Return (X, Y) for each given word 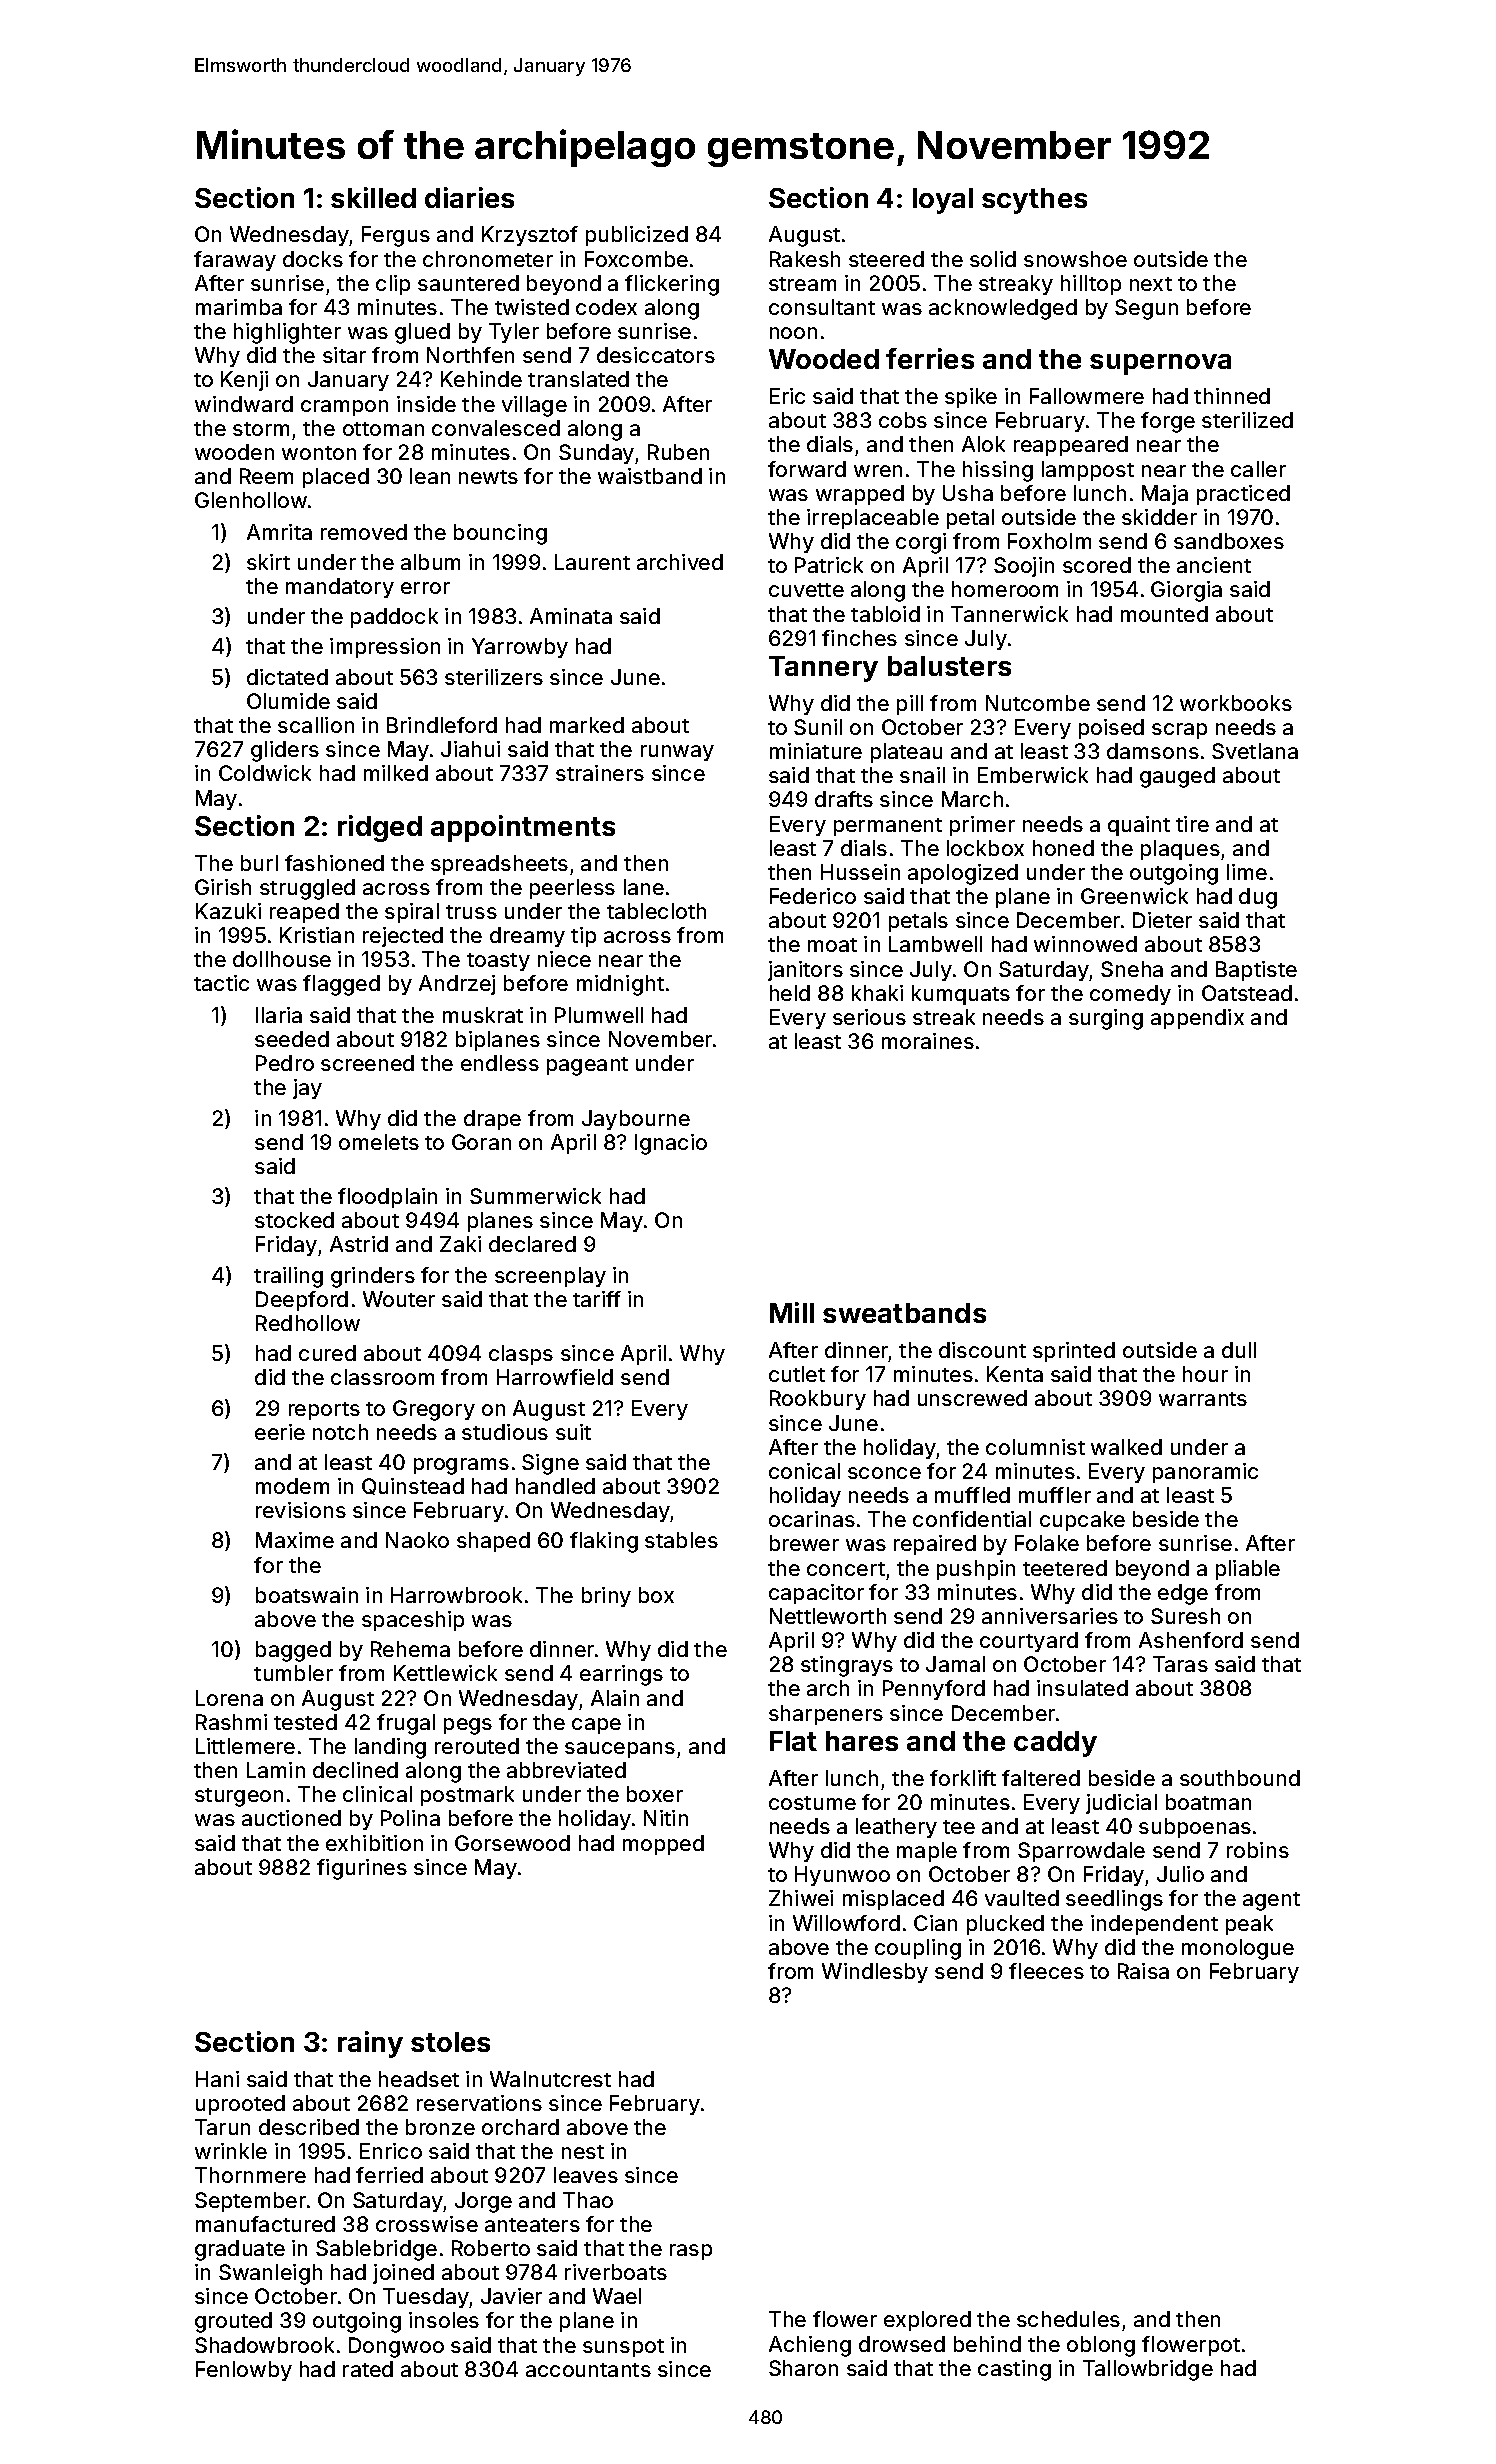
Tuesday (426, 2298)
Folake (1047, 1543)
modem (292, 1486)
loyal (943, 201)
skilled (373, 197)
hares (862, 1741)
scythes (1034, 201)
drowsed (902, 2344)
